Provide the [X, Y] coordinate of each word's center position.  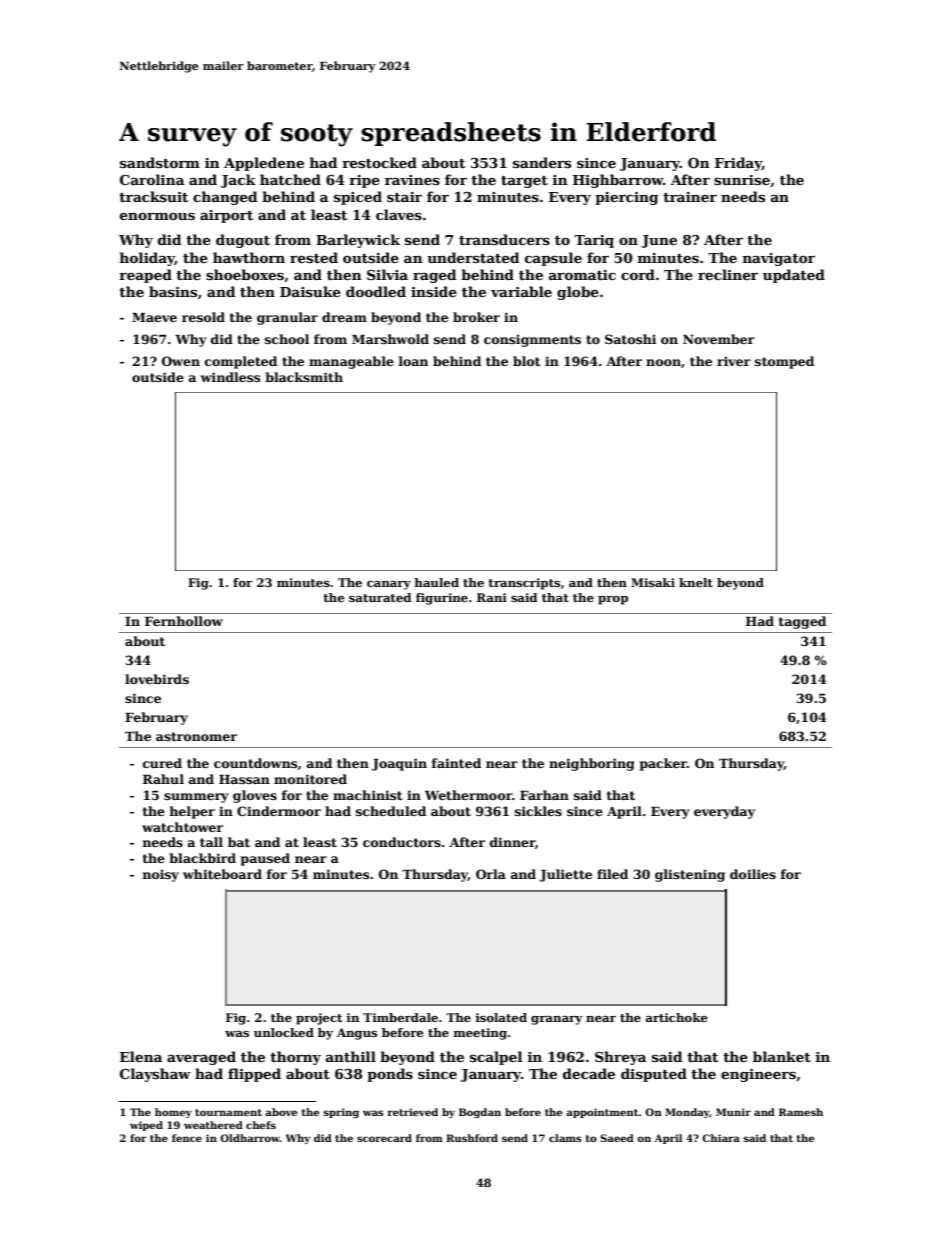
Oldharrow [250, 1138]
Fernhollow [184, 621]
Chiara [721, 1138]
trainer [690, 197]
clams [565, 1138]
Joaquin [399, 764]
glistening [690, 875]
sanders [542, 162]
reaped [145, 276]
